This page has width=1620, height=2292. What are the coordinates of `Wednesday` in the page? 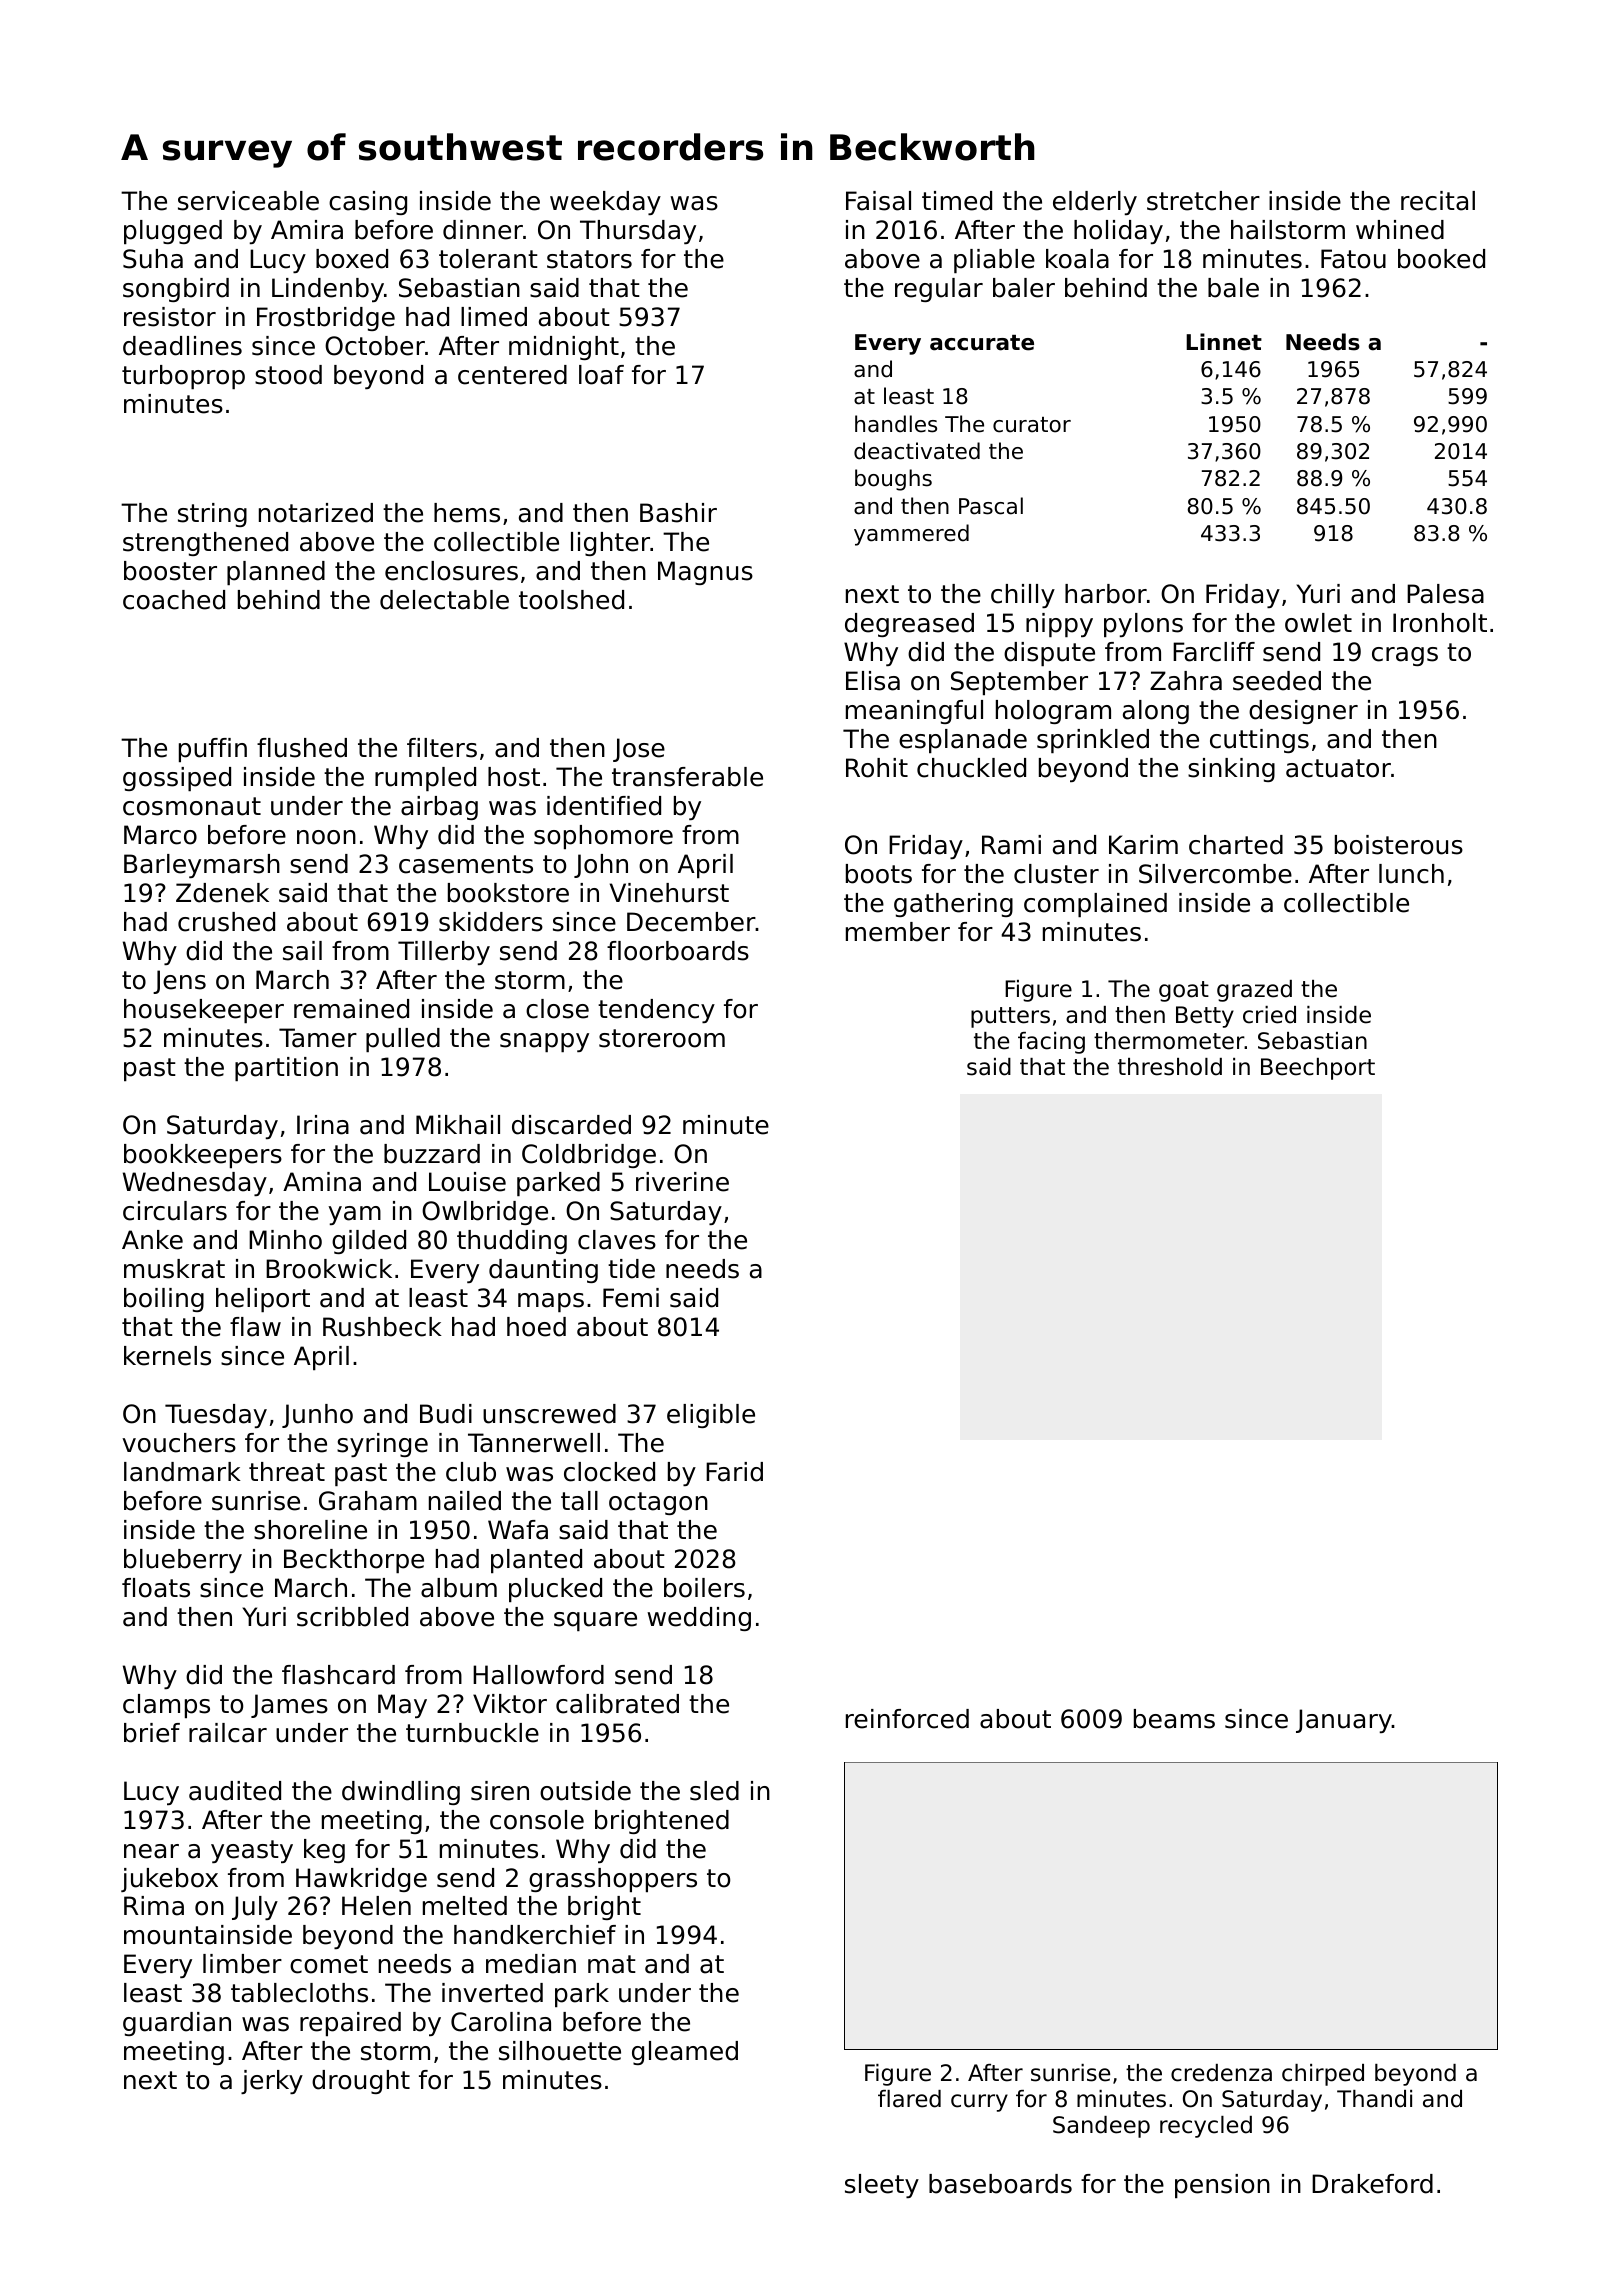 It's located at (195, 1184).
